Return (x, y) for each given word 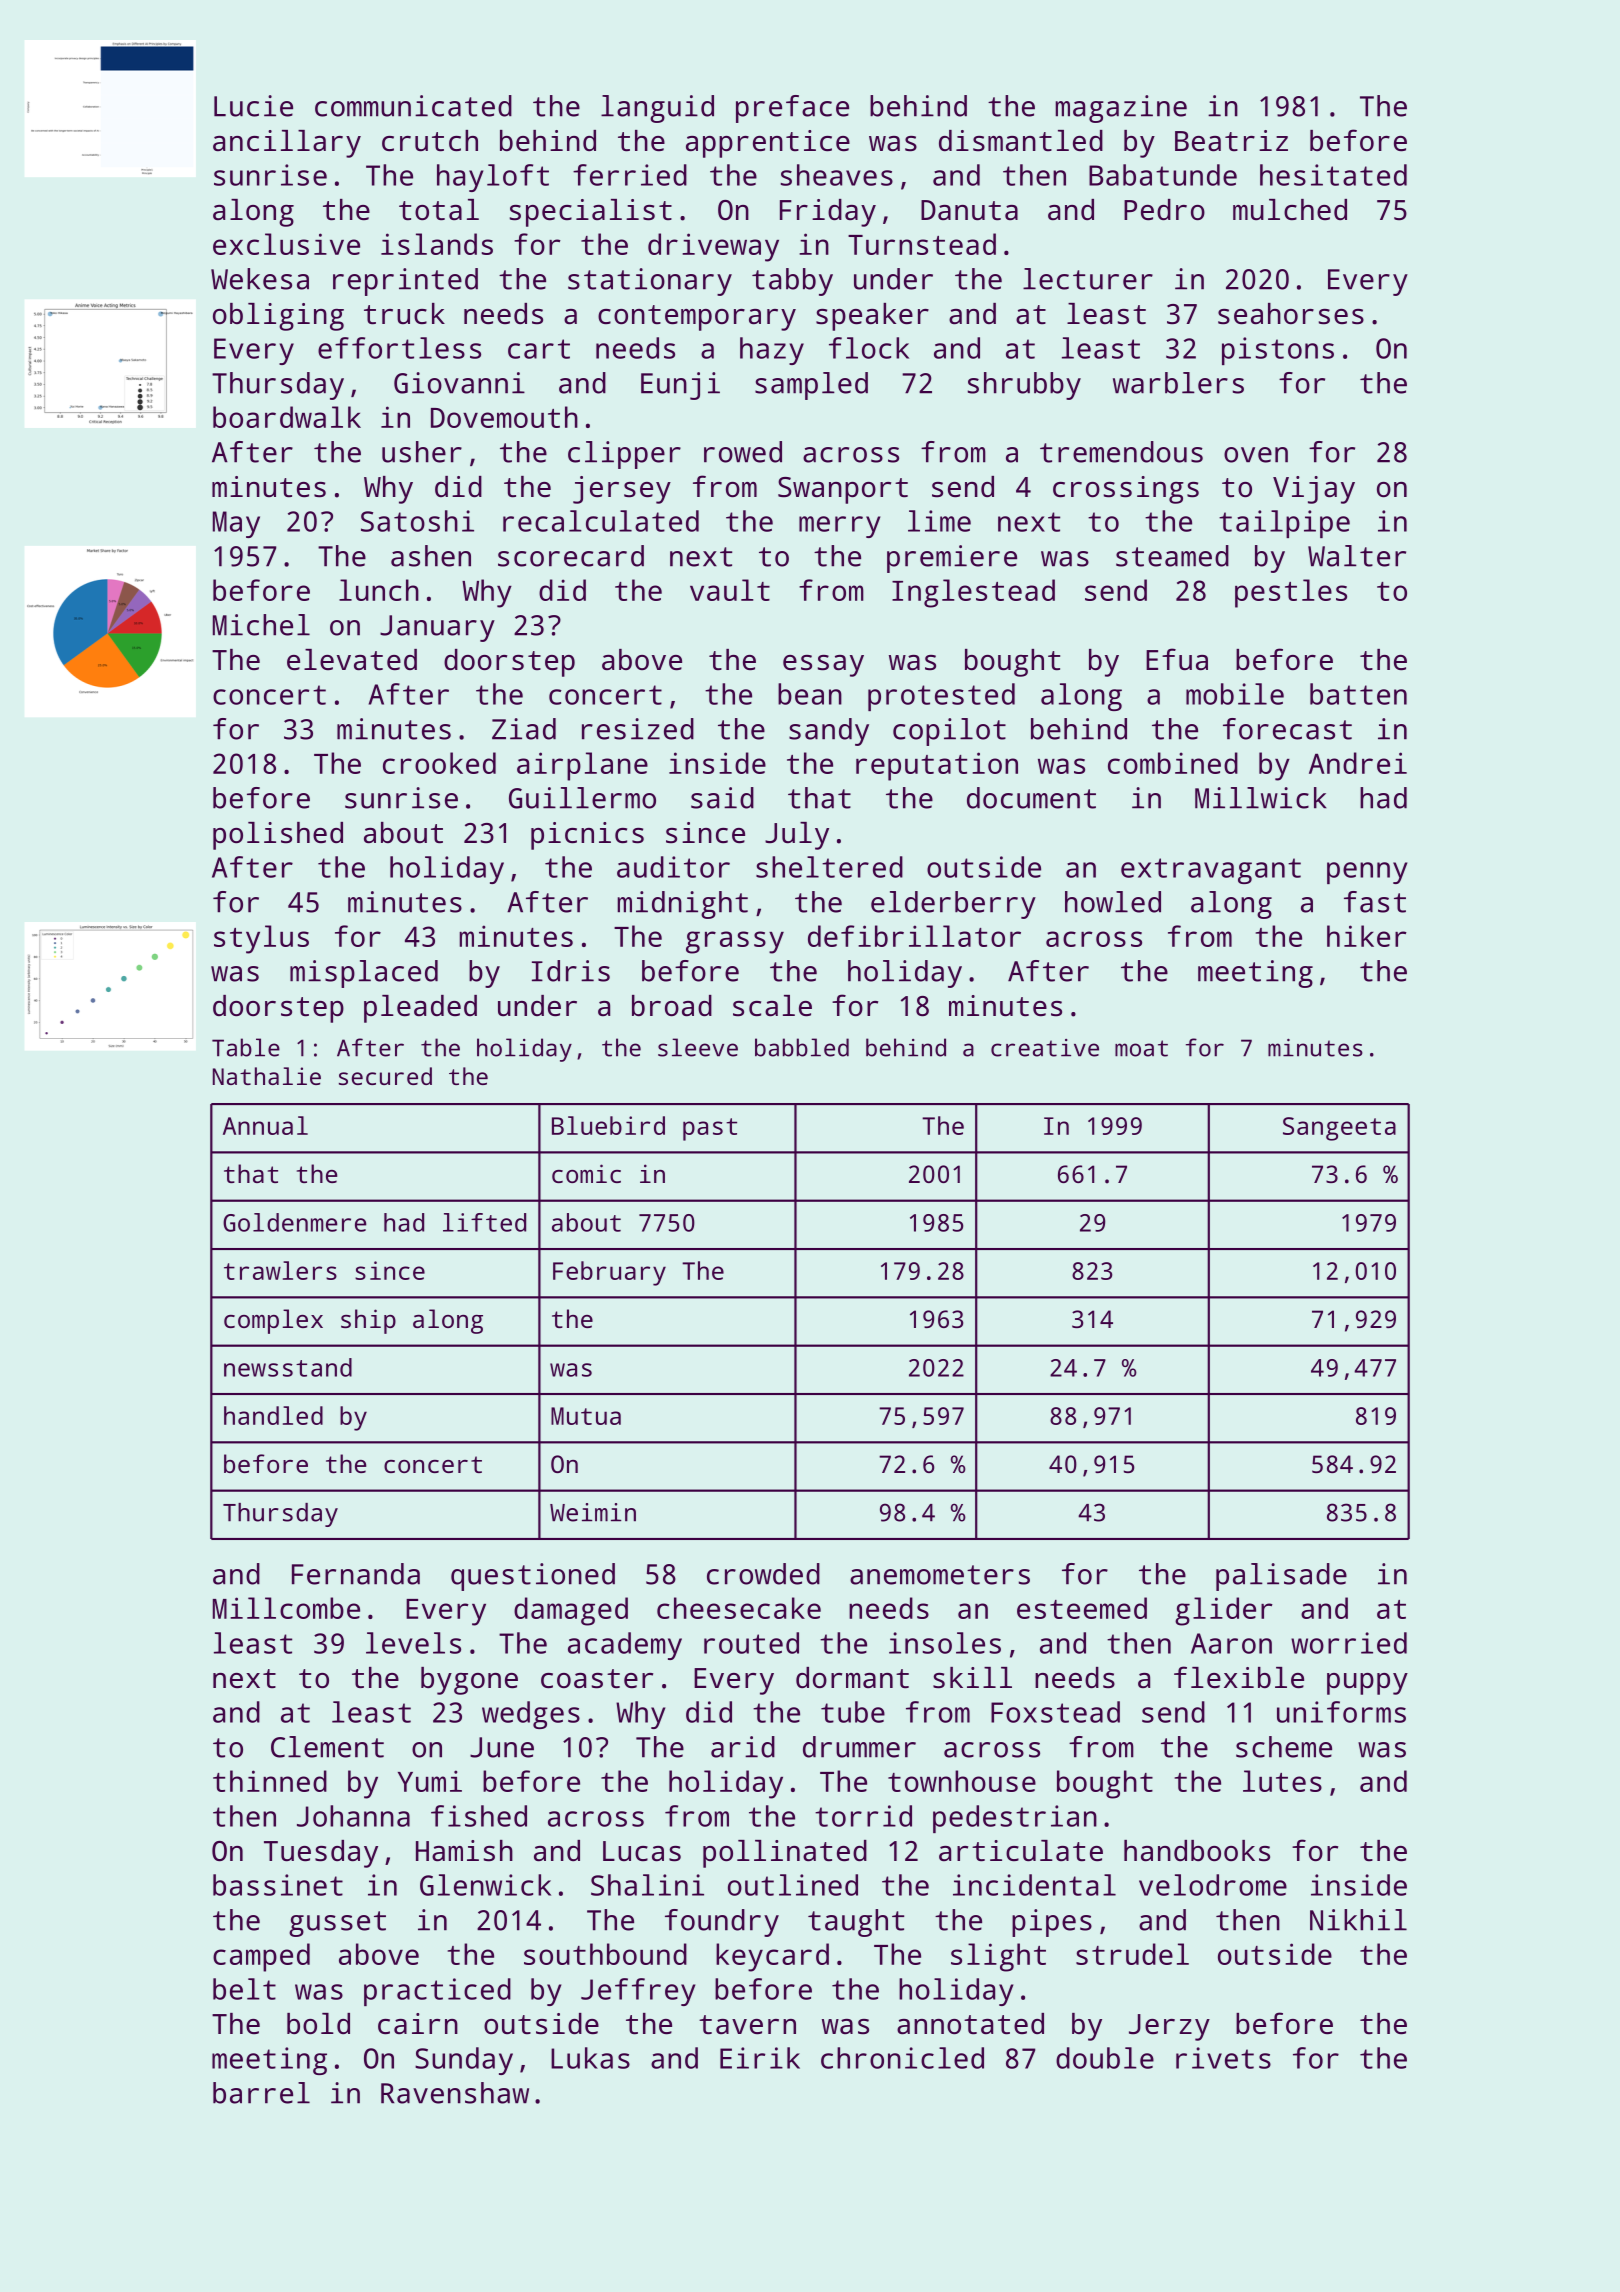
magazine (1121, 109)
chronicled (902, 2058)
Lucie (253, 106)
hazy (772, 351)
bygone (469, 1681)
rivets (1223, 2058)
